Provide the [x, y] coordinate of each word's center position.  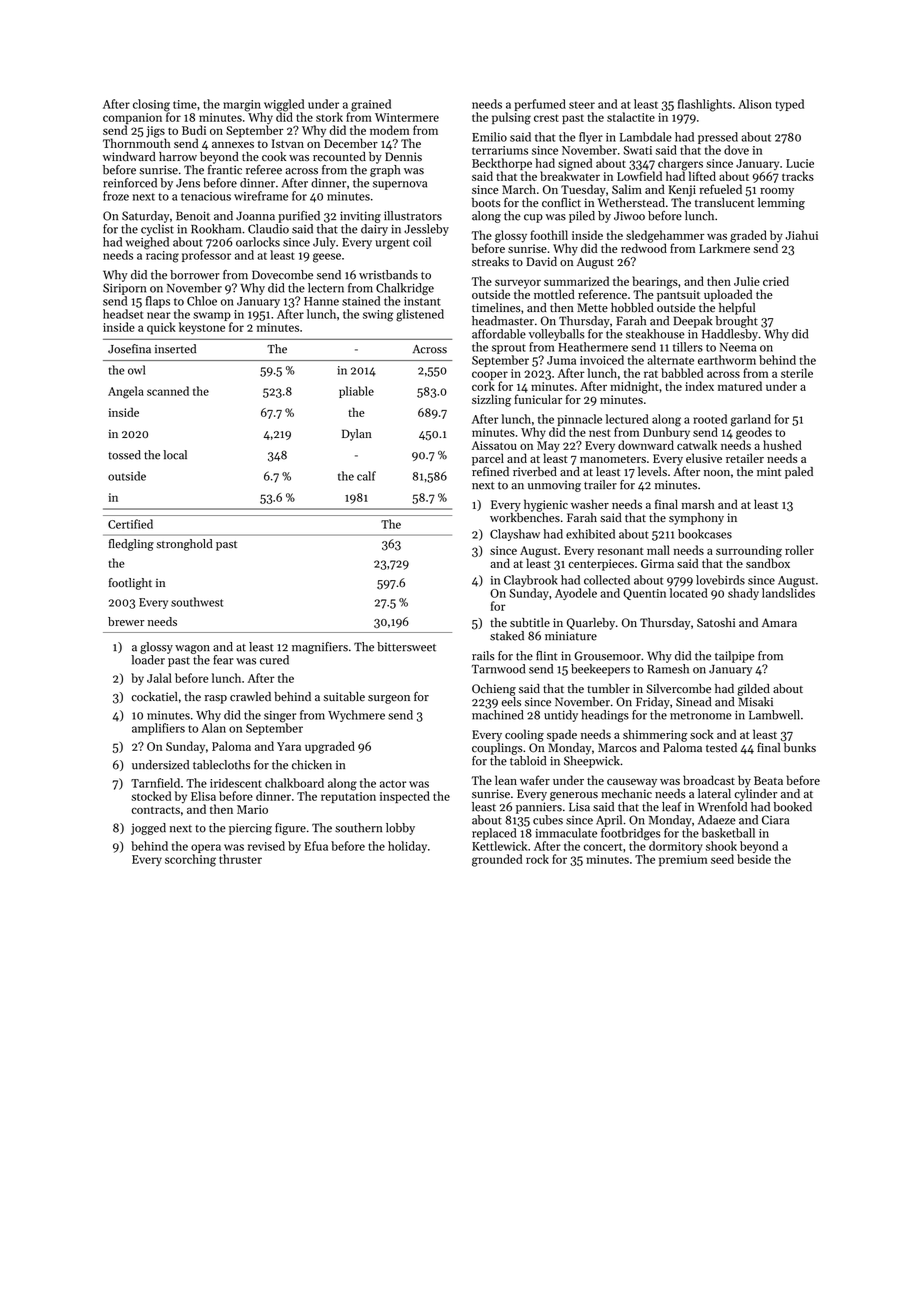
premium [683, 860]
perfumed [540, 105]
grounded [497, 860]
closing [151, 105]
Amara [779, 622]
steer [582, 105]
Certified [130, 524]
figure [290, 829]
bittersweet [406, 647]
